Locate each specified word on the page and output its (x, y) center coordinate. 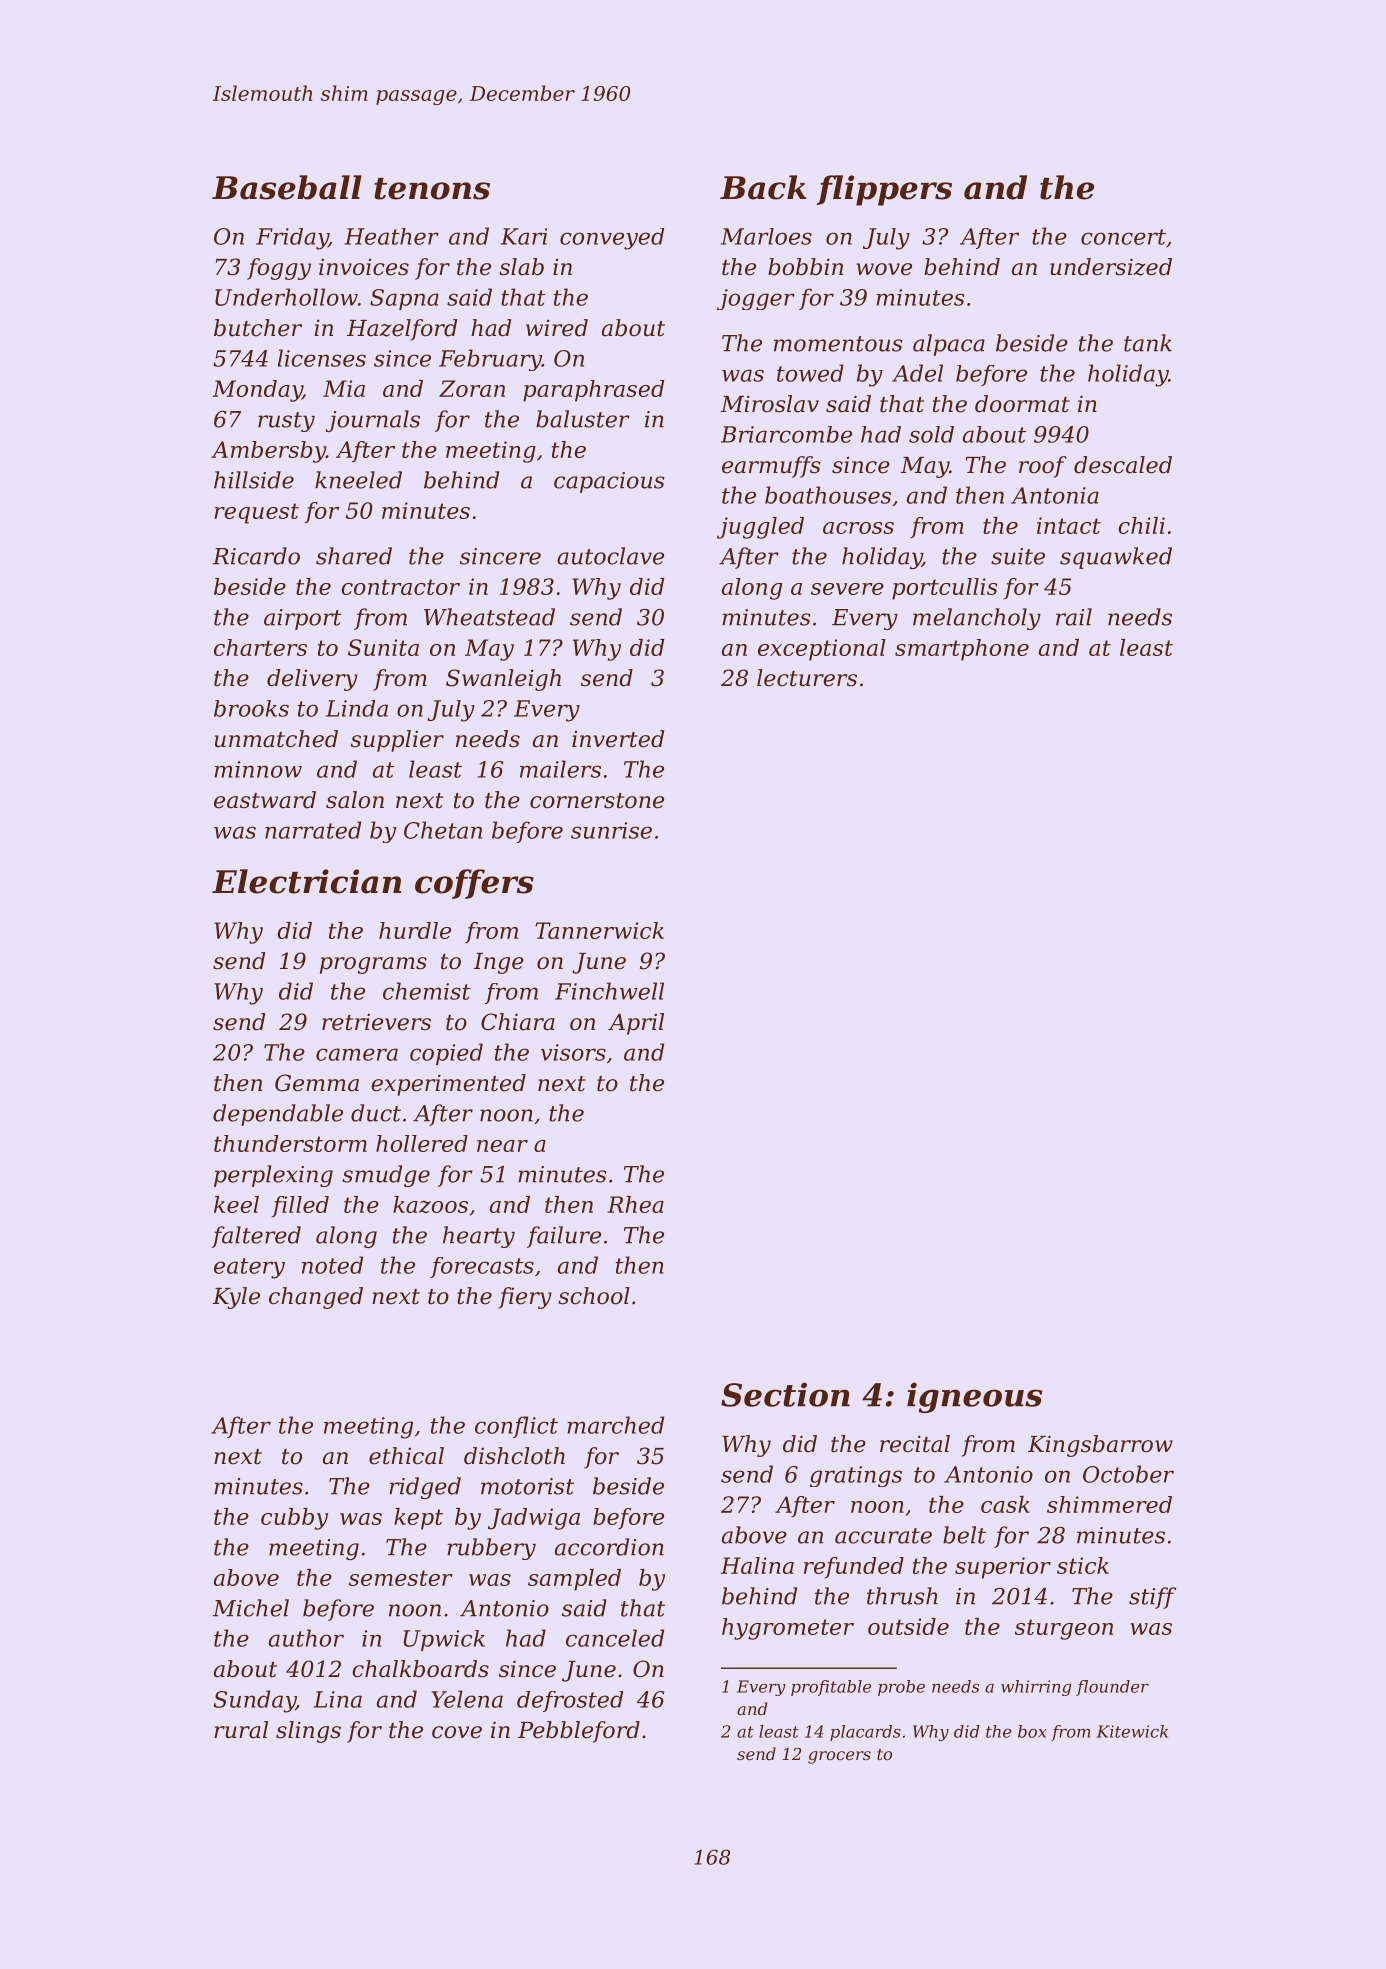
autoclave (610, 556)
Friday (292, 239)
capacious (609, 482)
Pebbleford (579, 1732)
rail (1074, 617)
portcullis (945, 589)
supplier (397, 741)
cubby (294, 1519)
